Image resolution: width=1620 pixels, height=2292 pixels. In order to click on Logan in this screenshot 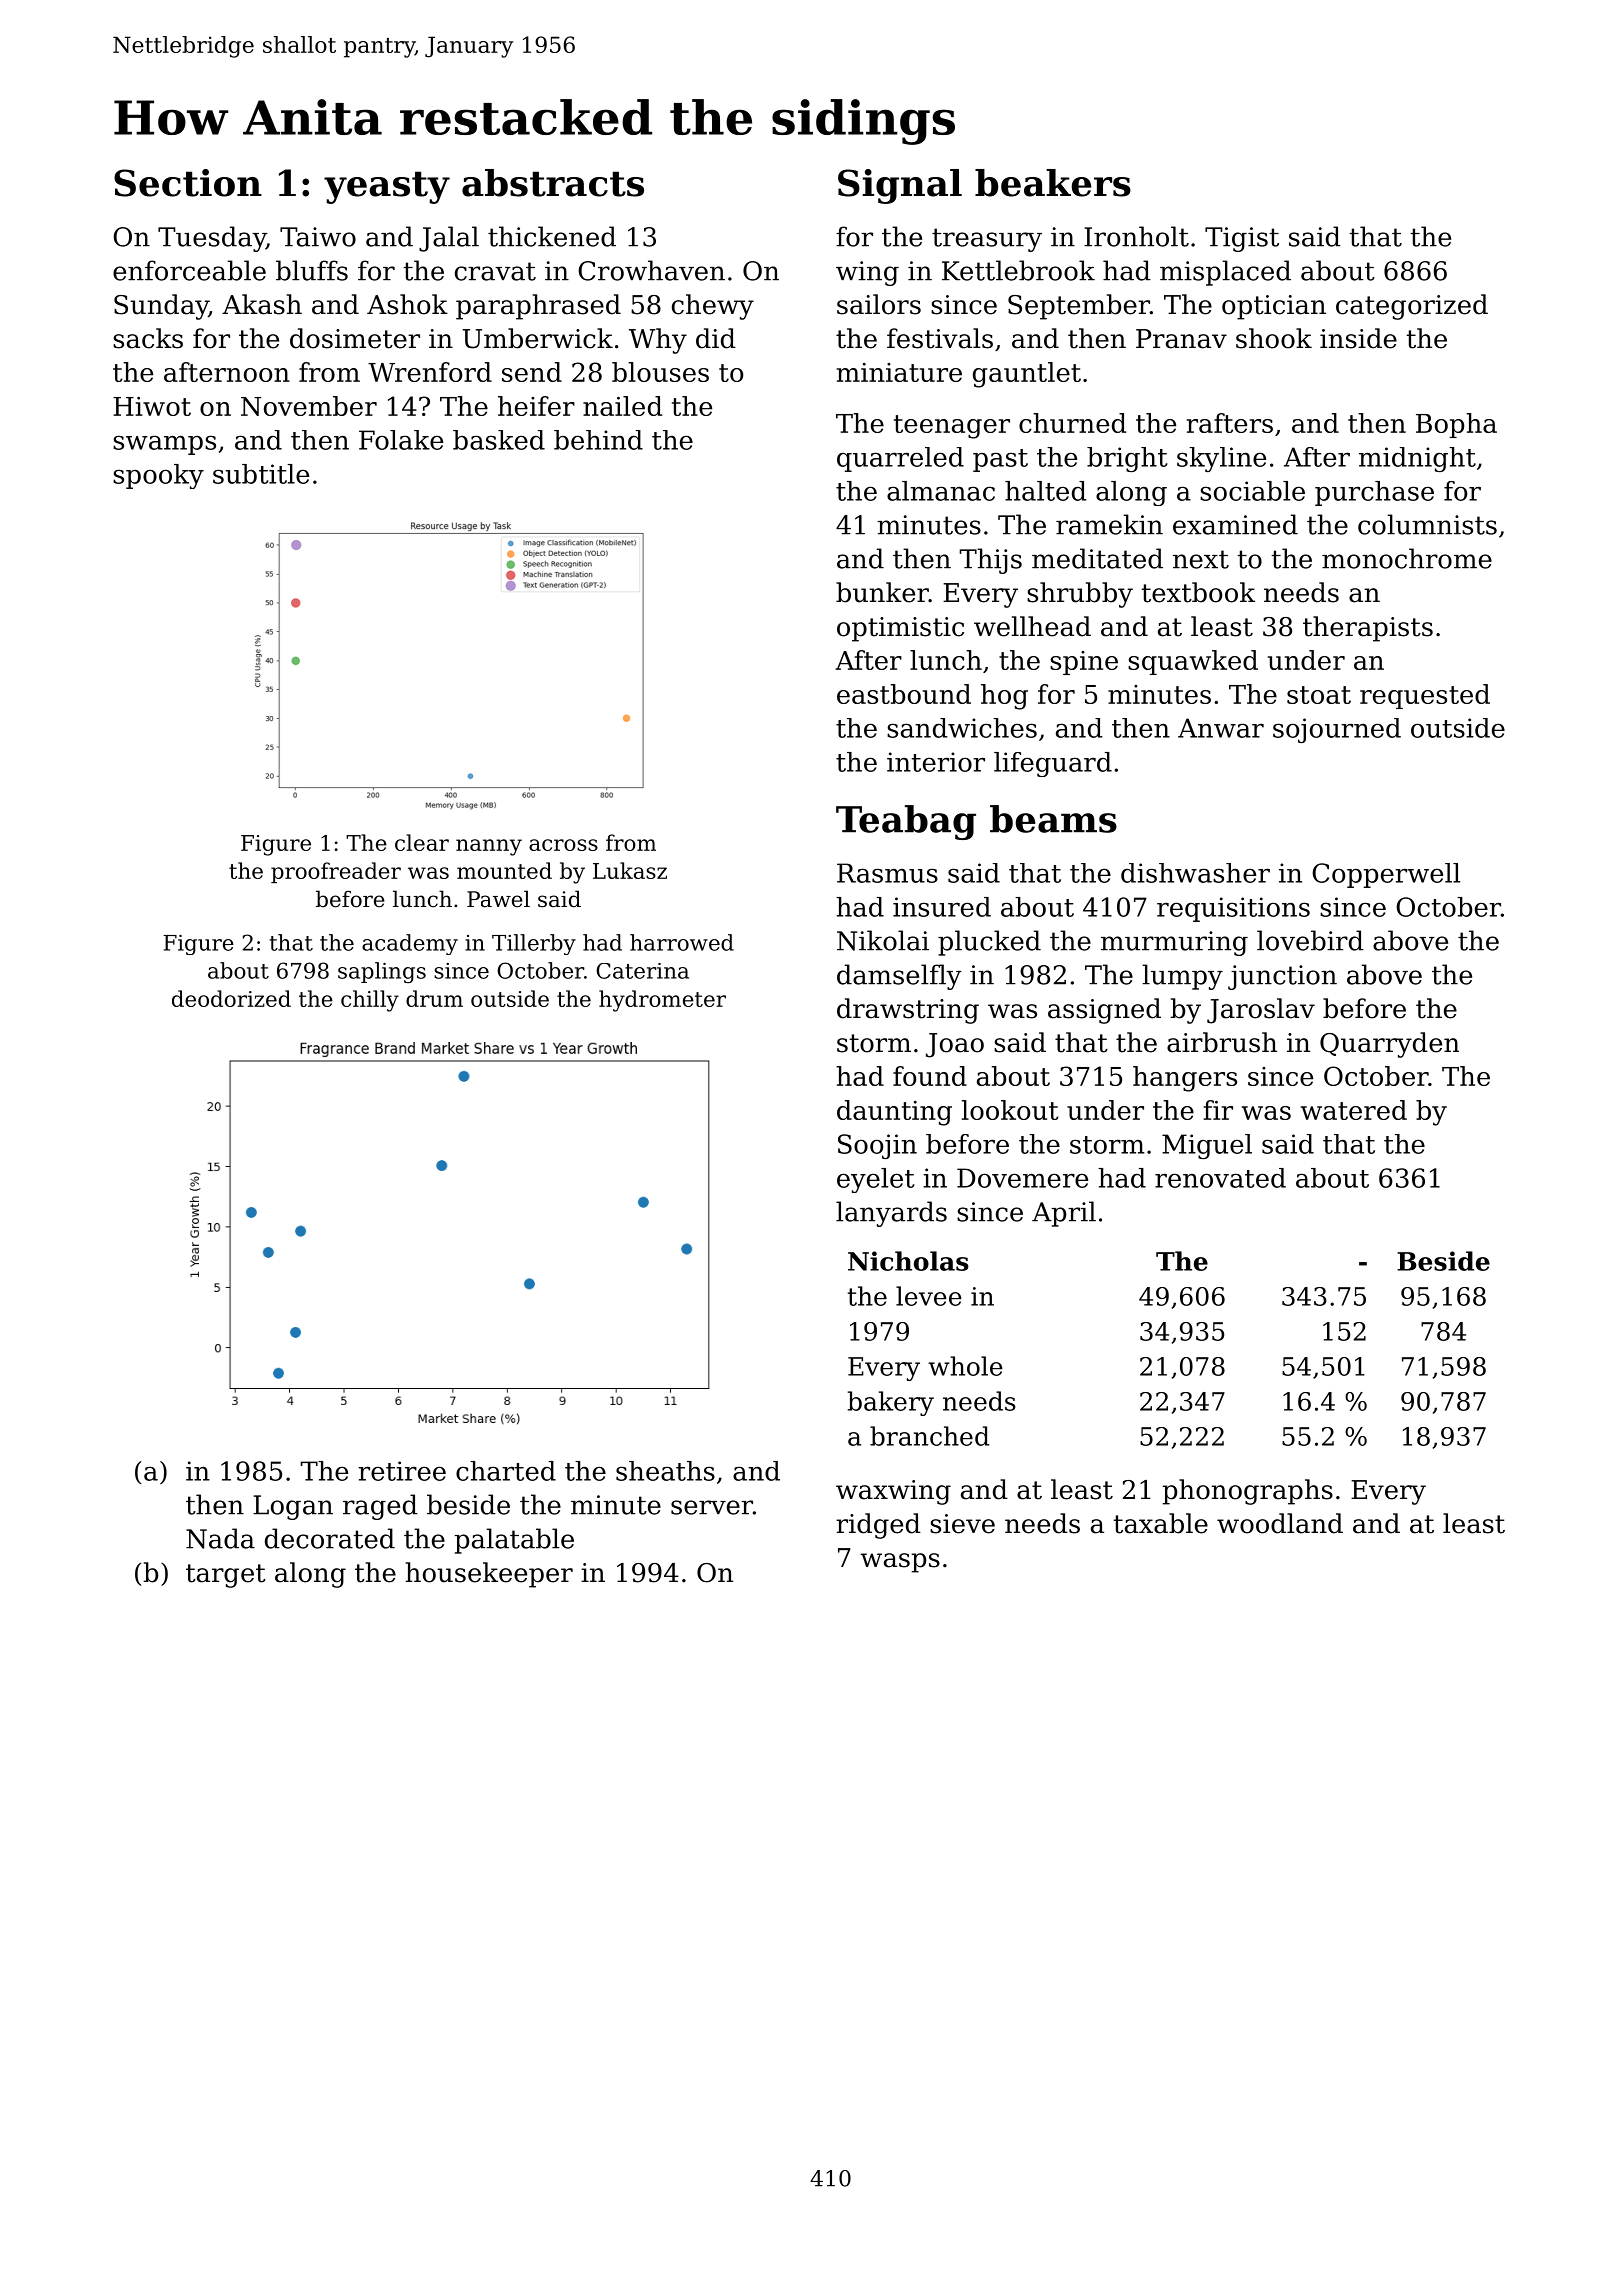, I will do `click(293, 1507)`.
